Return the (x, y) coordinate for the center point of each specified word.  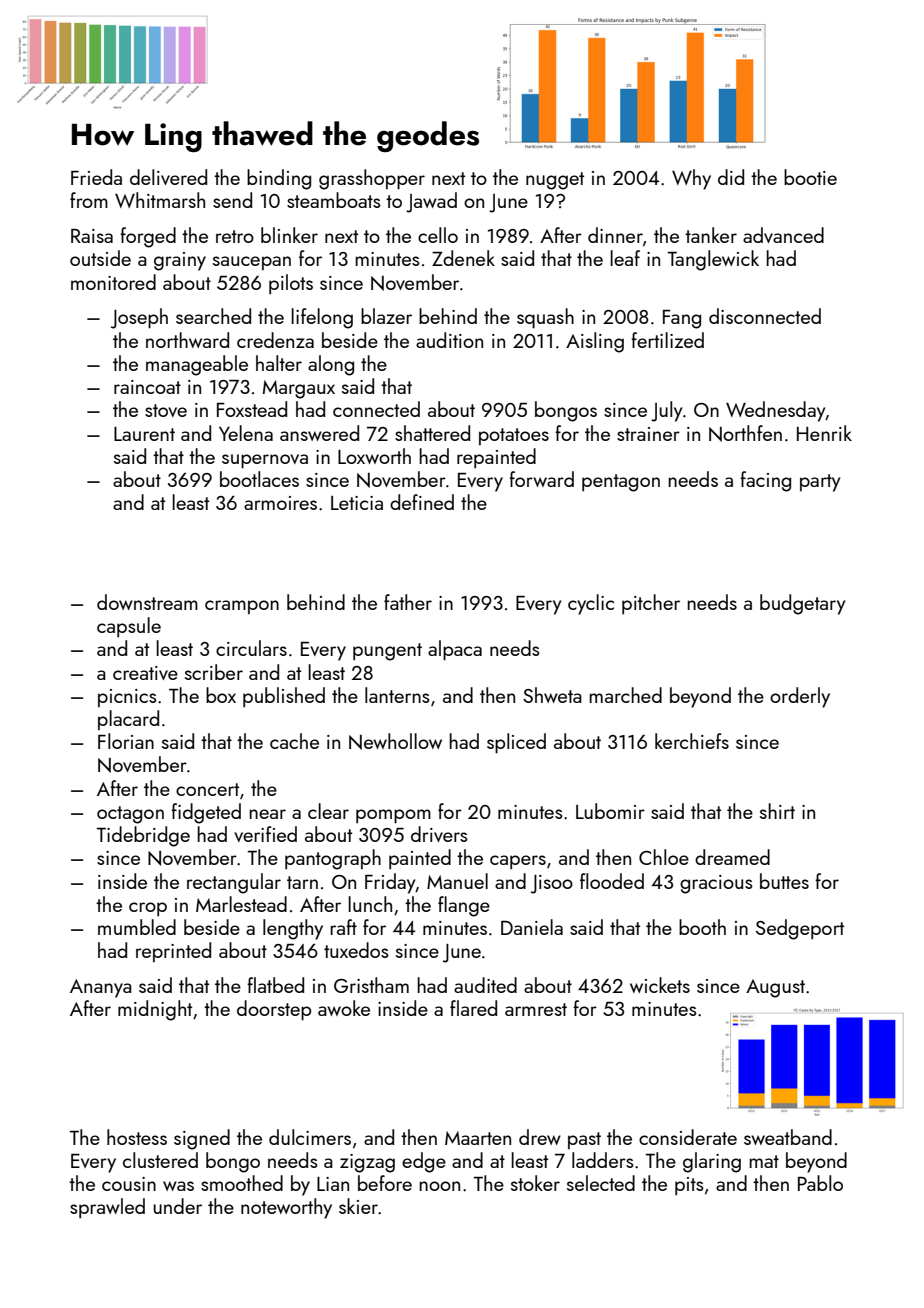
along (331, 365)
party (820, 483)
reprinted (173, 952)
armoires (280, 503)
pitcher (651, 604)
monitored (113, 282)
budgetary (802, 604)
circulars (251, 648)
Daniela (532, 927)
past (584, 1140)
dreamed (732, 857)
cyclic (591, 604)
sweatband (788, 1137)
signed (202, 1139)
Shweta (552, 695)
